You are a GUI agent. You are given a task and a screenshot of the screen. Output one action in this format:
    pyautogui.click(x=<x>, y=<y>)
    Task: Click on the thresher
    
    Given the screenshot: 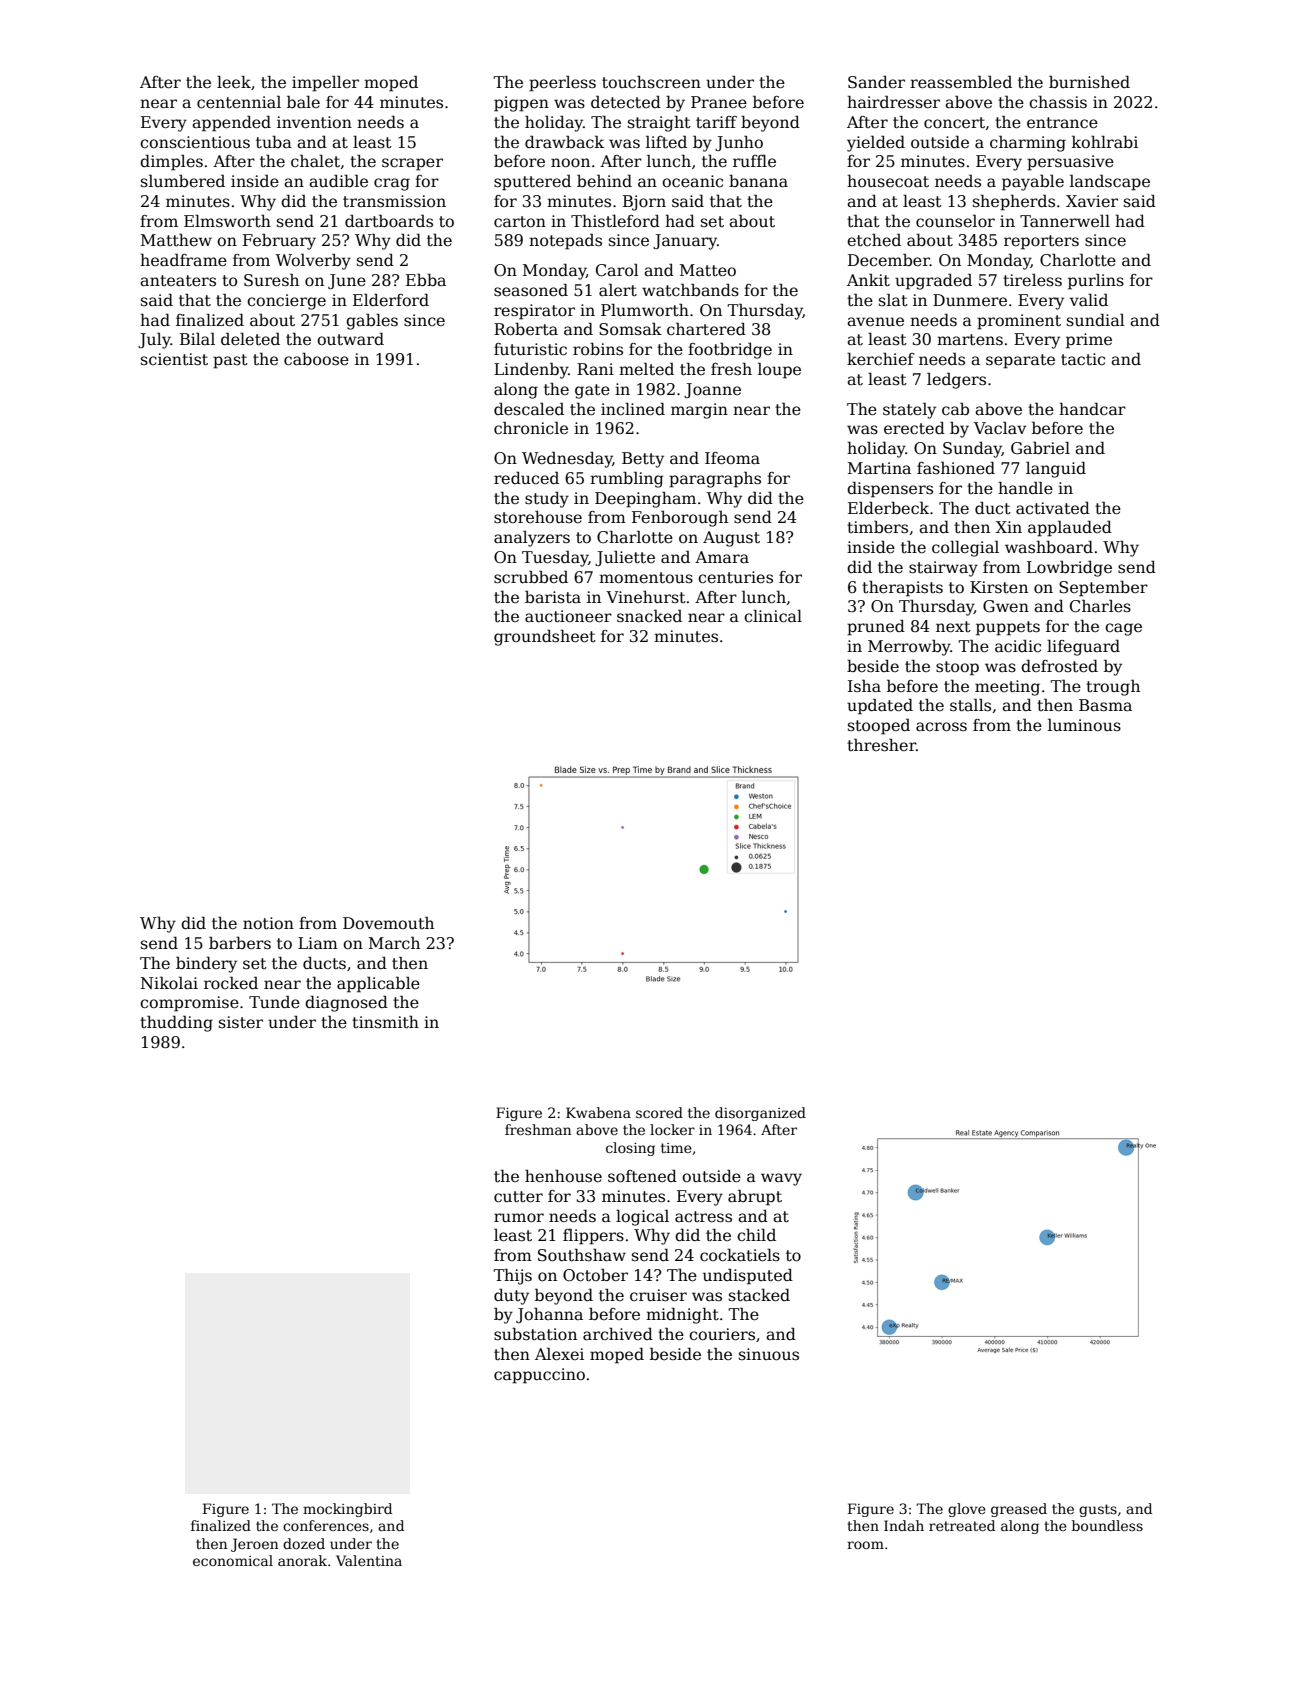 What is the action you would take?
    pyautogui.click(x=881, y=744)
